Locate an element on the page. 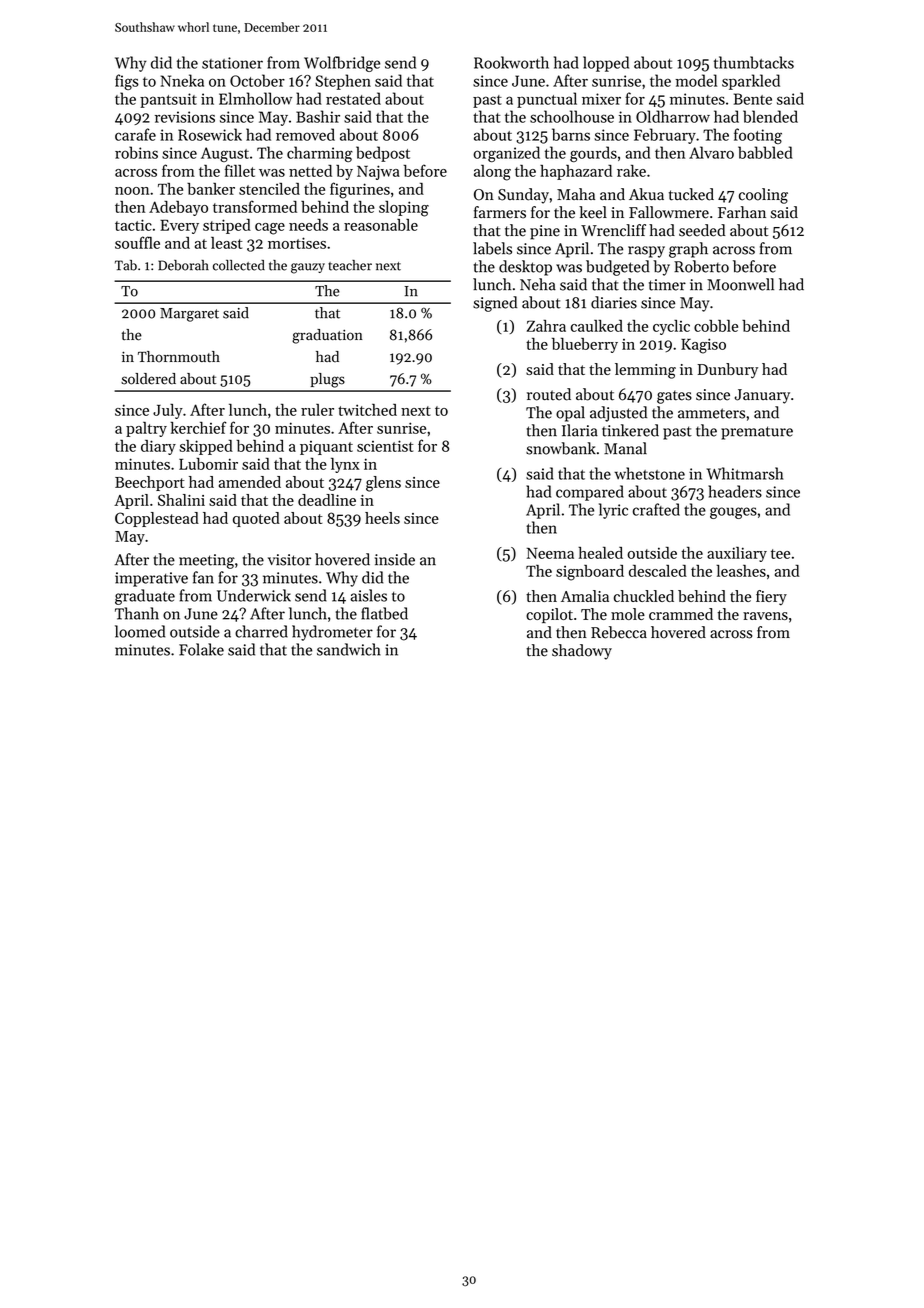 The height and width of the image is (1308, 924). gouges is located at coordinates (733, 513).
